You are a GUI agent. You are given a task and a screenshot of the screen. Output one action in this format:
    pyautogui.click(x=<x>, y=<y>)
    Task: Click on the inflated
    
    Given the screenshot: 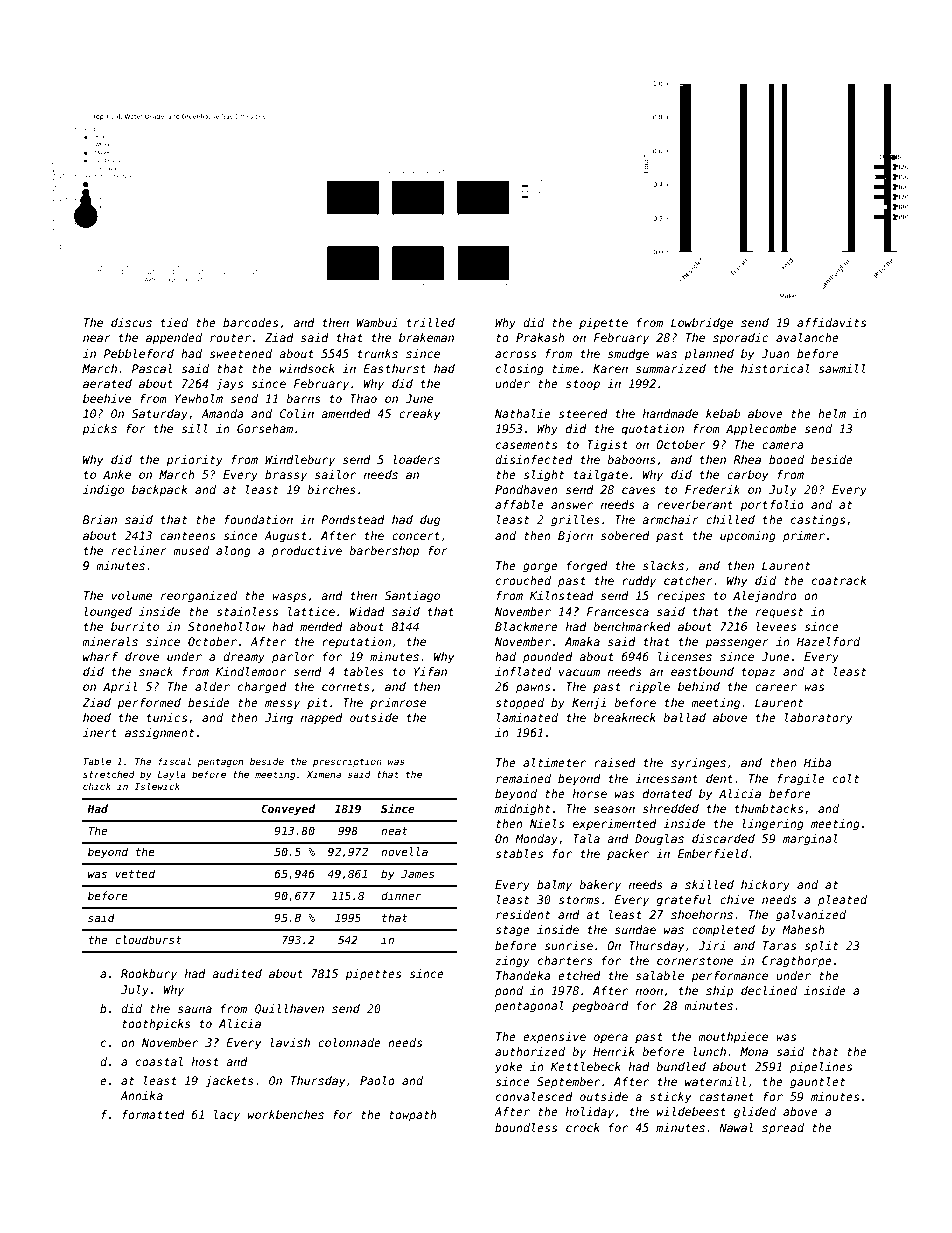 What is the action you would take?
    pyautogui.click(x=523, y=671)
